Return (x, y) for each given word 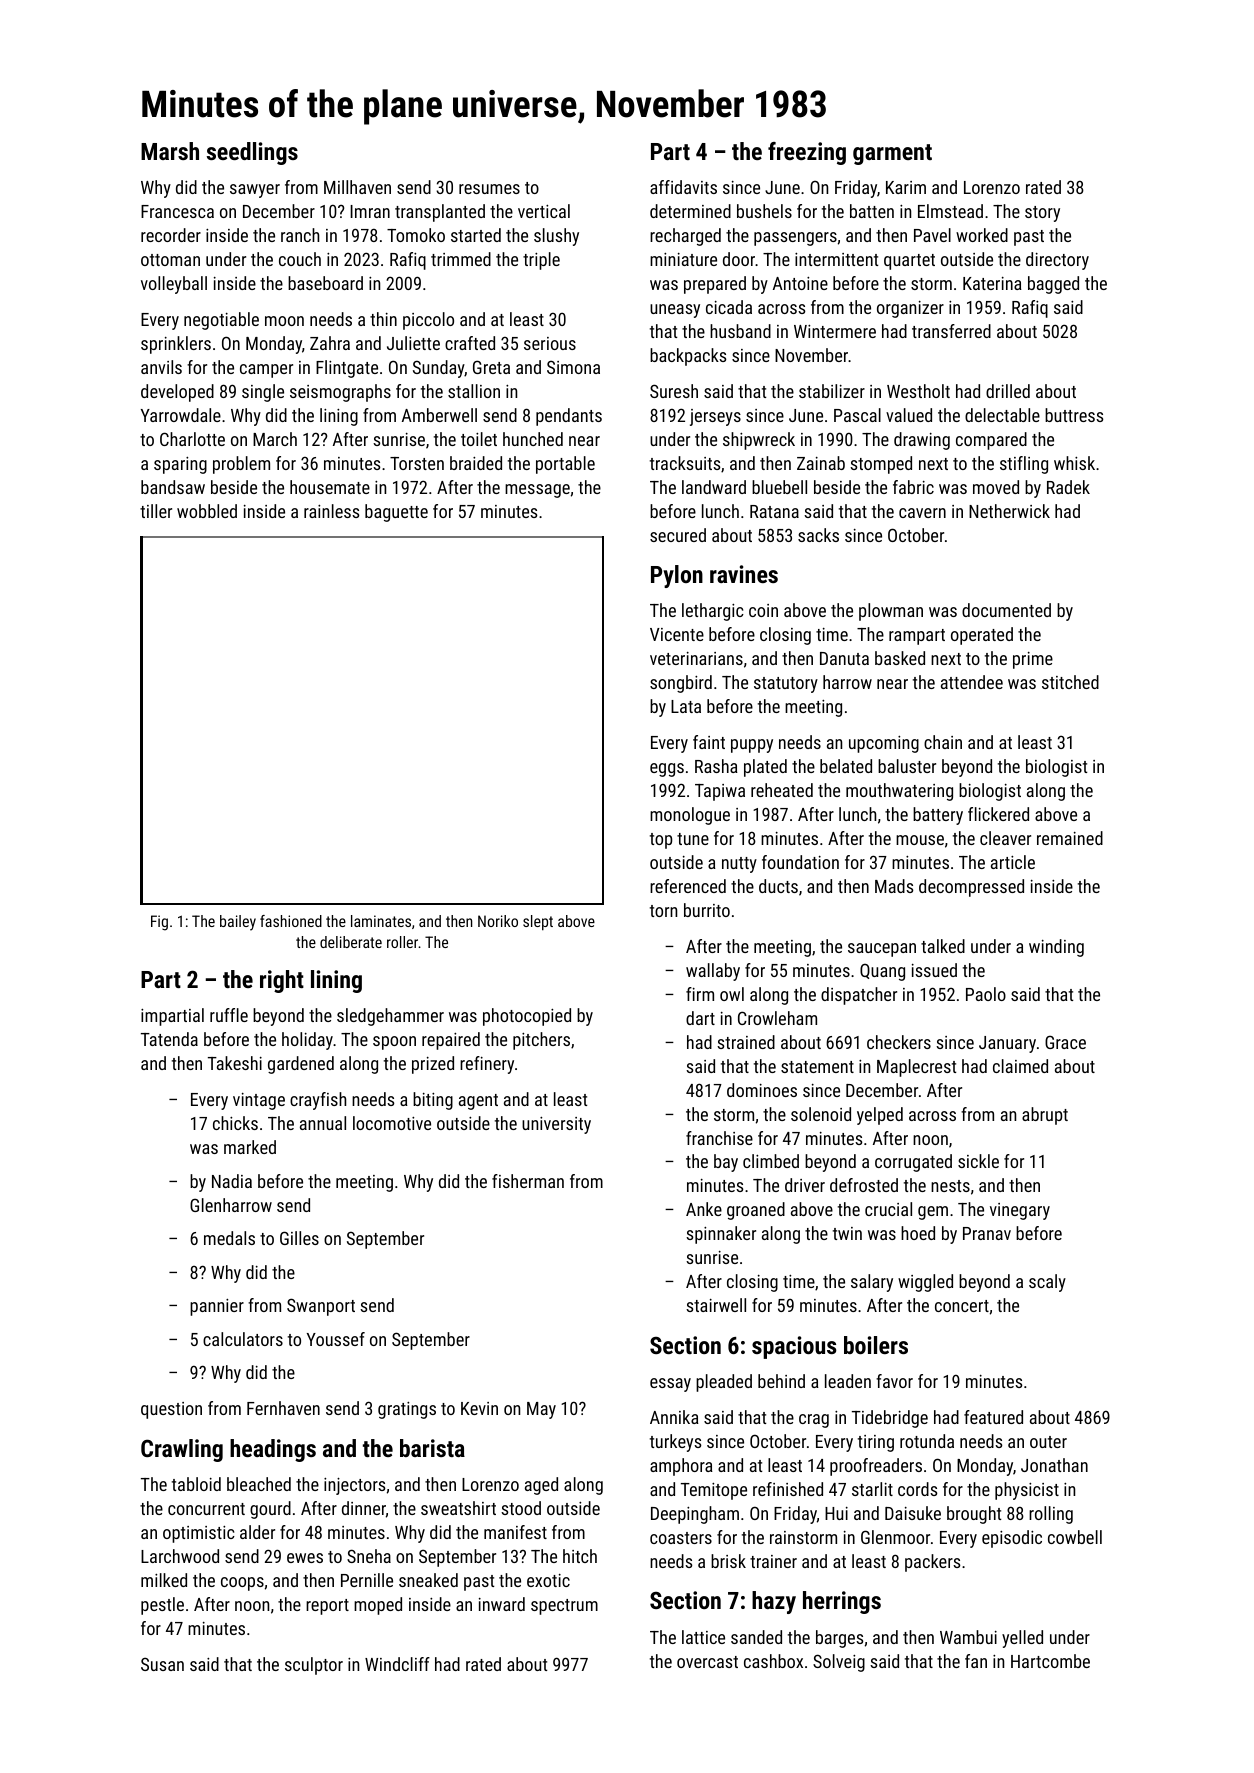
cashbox (773, 1661)
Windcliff (397, 1664)
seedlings (252, 153)
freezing (807, 153)
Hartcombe (1050, 1661)
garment (892, 154)
